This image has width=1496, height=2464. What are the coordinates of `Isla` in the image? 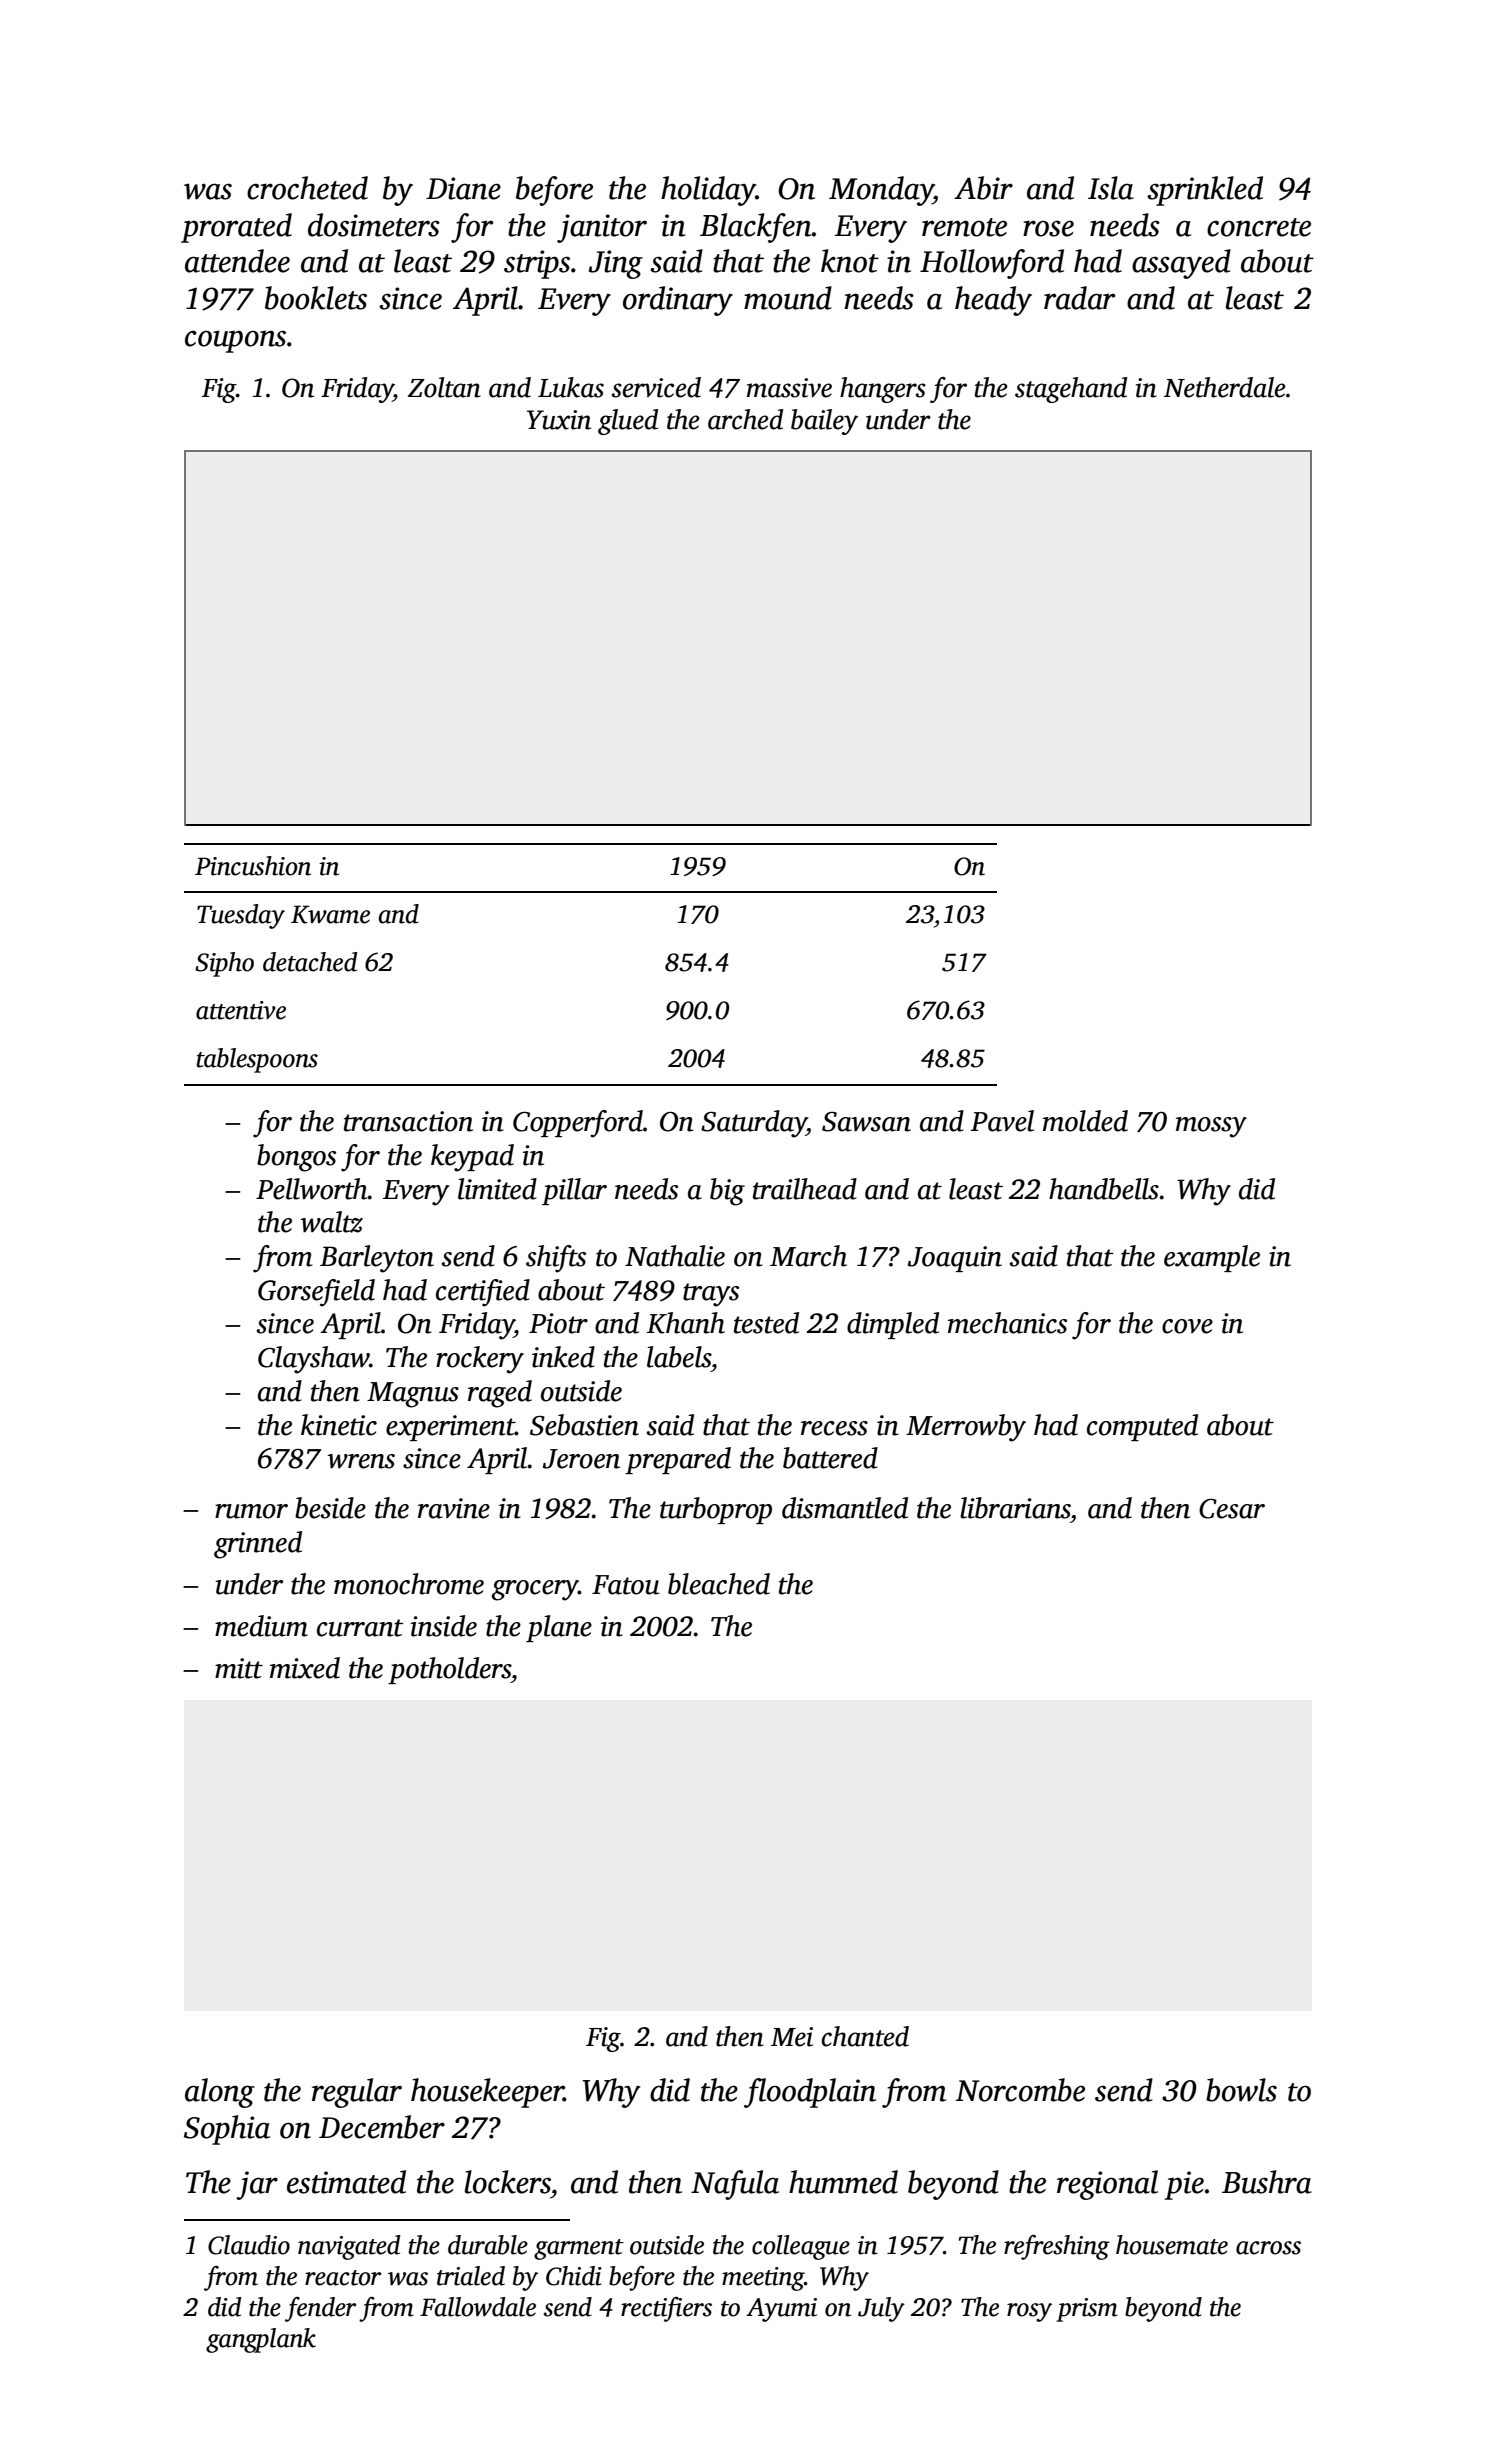 It's located at (1111, 188).
